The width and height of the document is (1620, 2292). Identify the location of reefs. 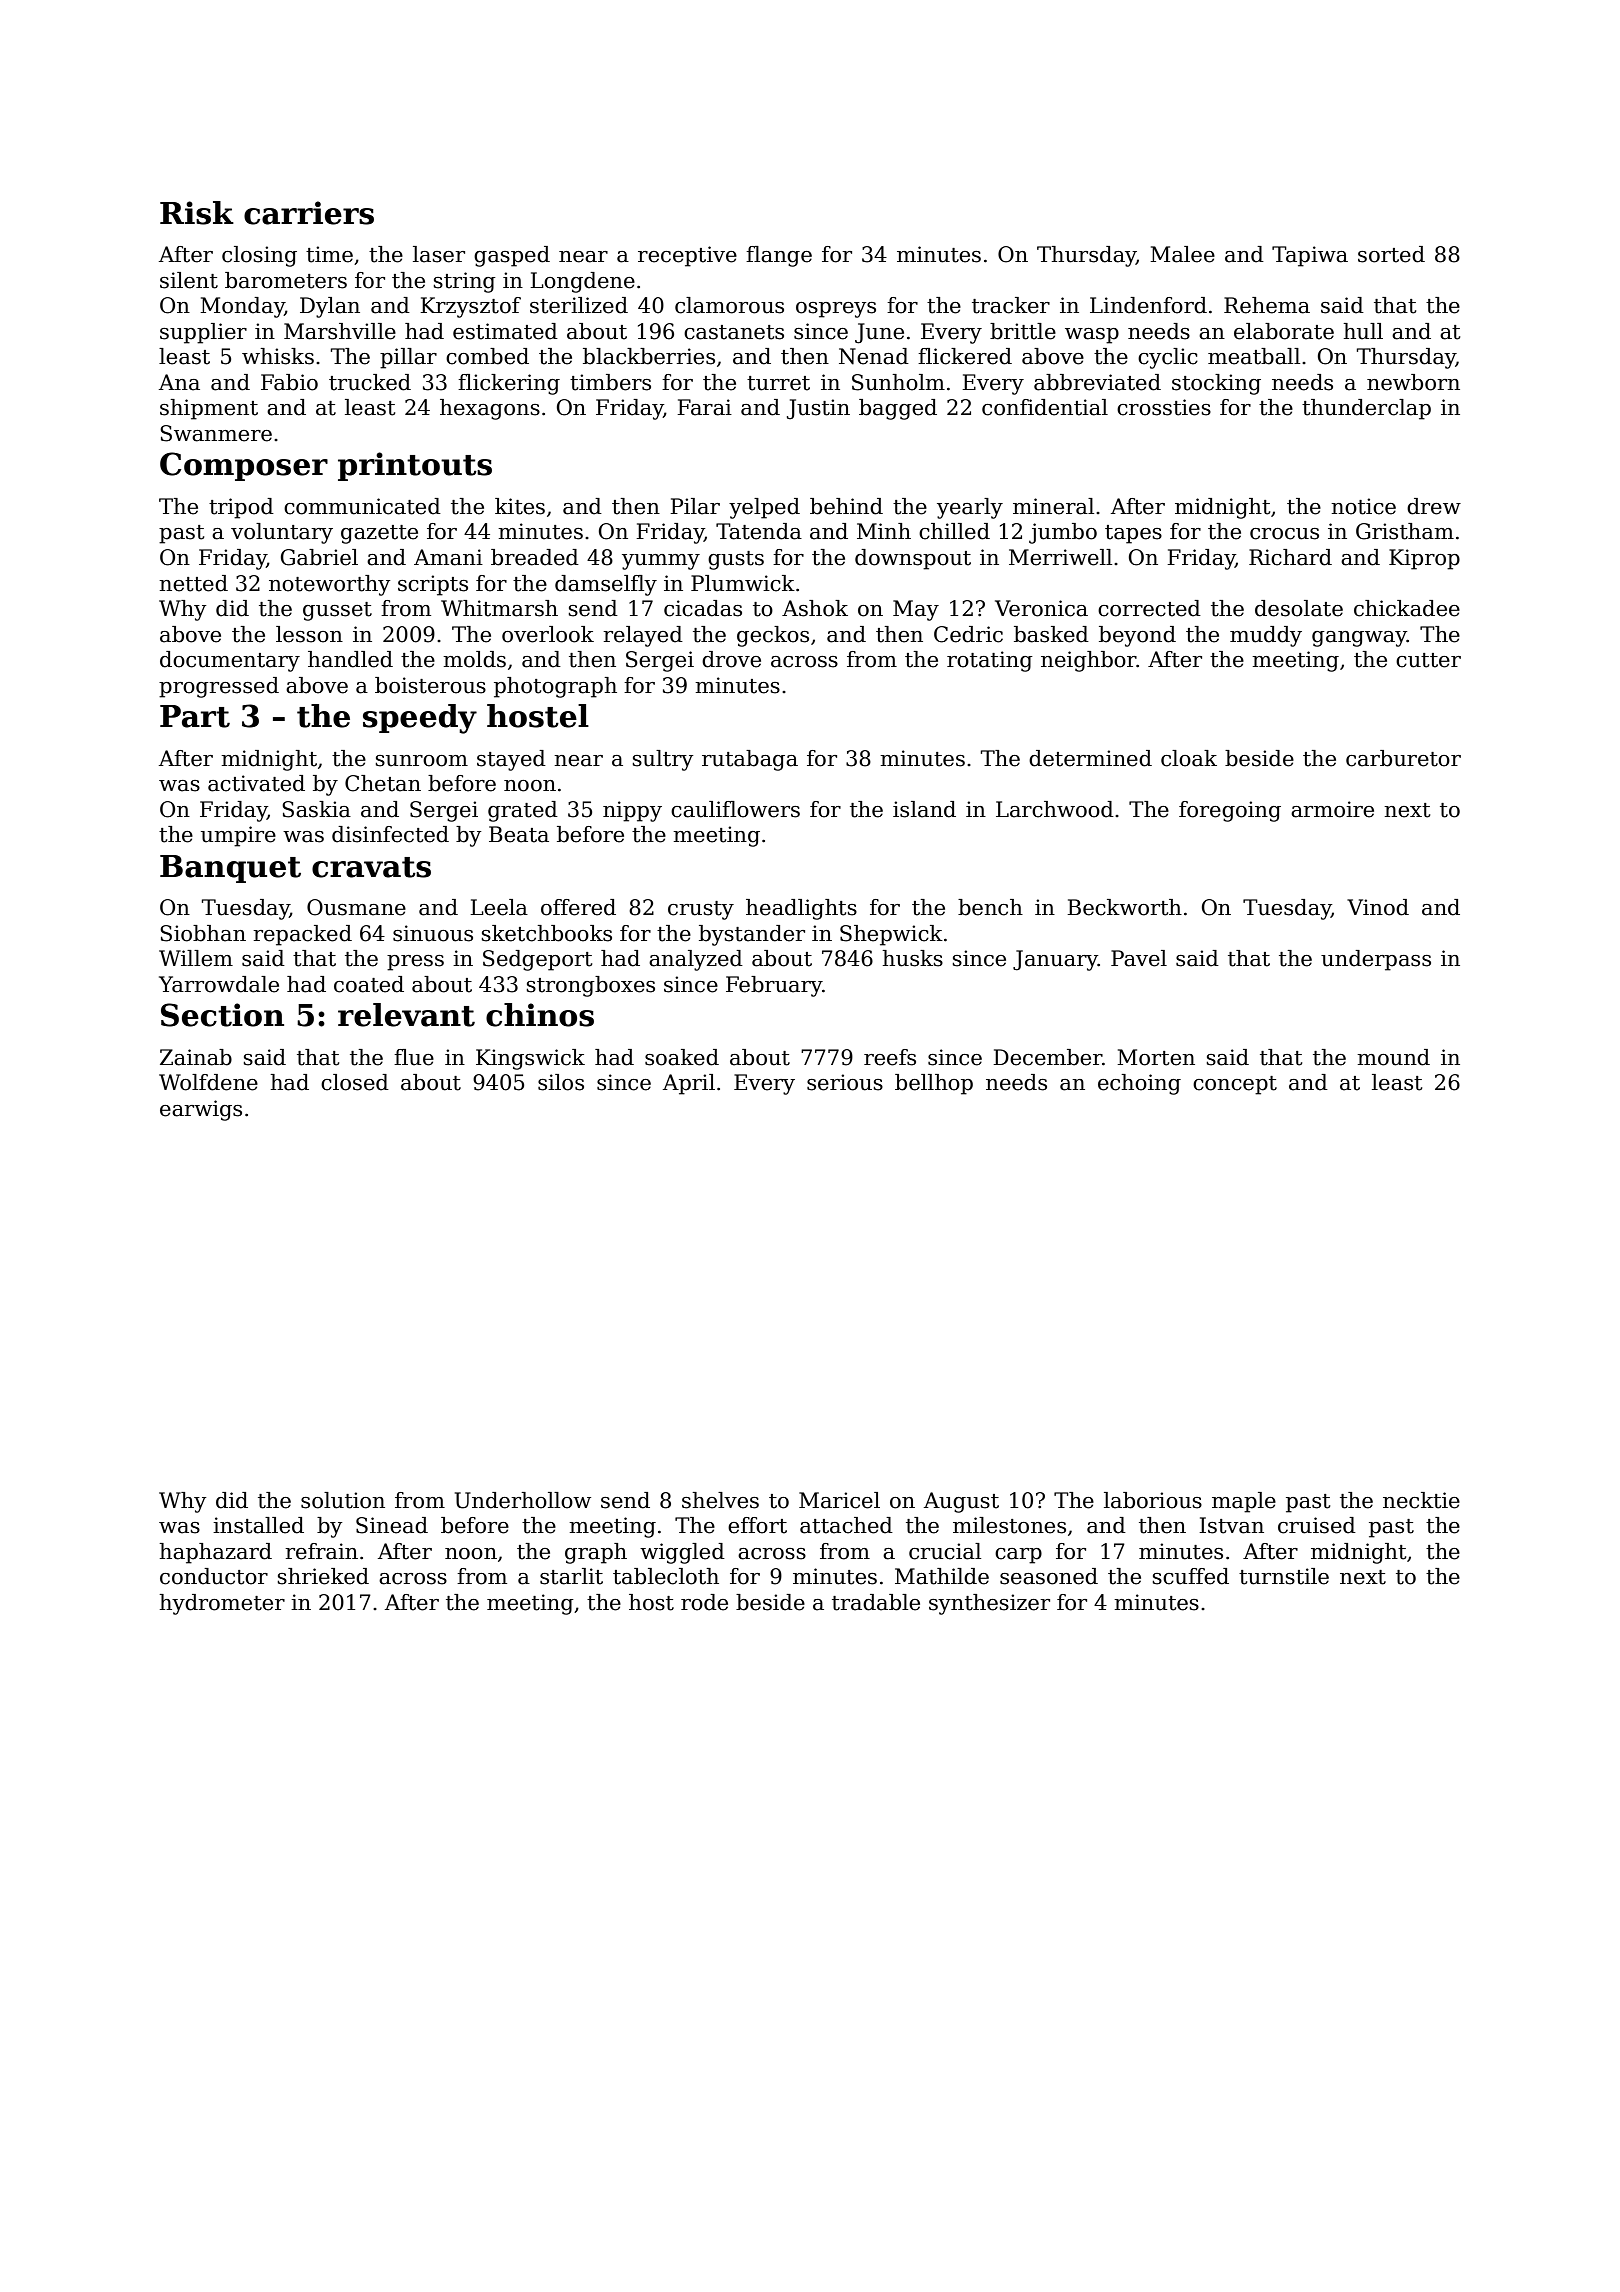
(890, 1057).
